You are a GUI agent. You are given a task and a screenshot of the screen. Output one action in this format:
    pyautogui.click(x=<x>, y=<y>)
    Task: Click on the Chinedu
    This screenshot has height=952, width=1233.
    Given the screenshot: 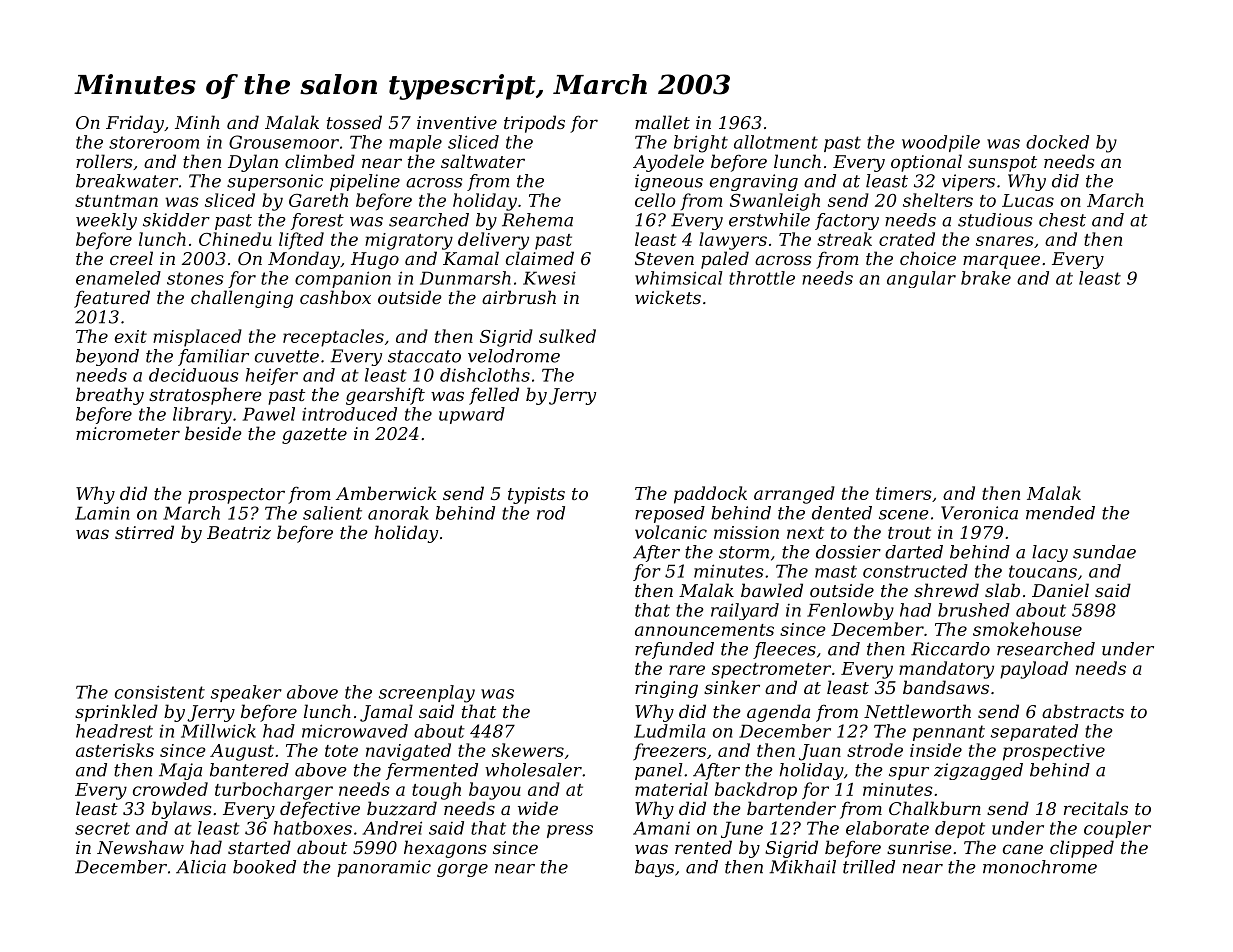 What is the action you would take?
    pyautogui.click(x=235, y=239)
